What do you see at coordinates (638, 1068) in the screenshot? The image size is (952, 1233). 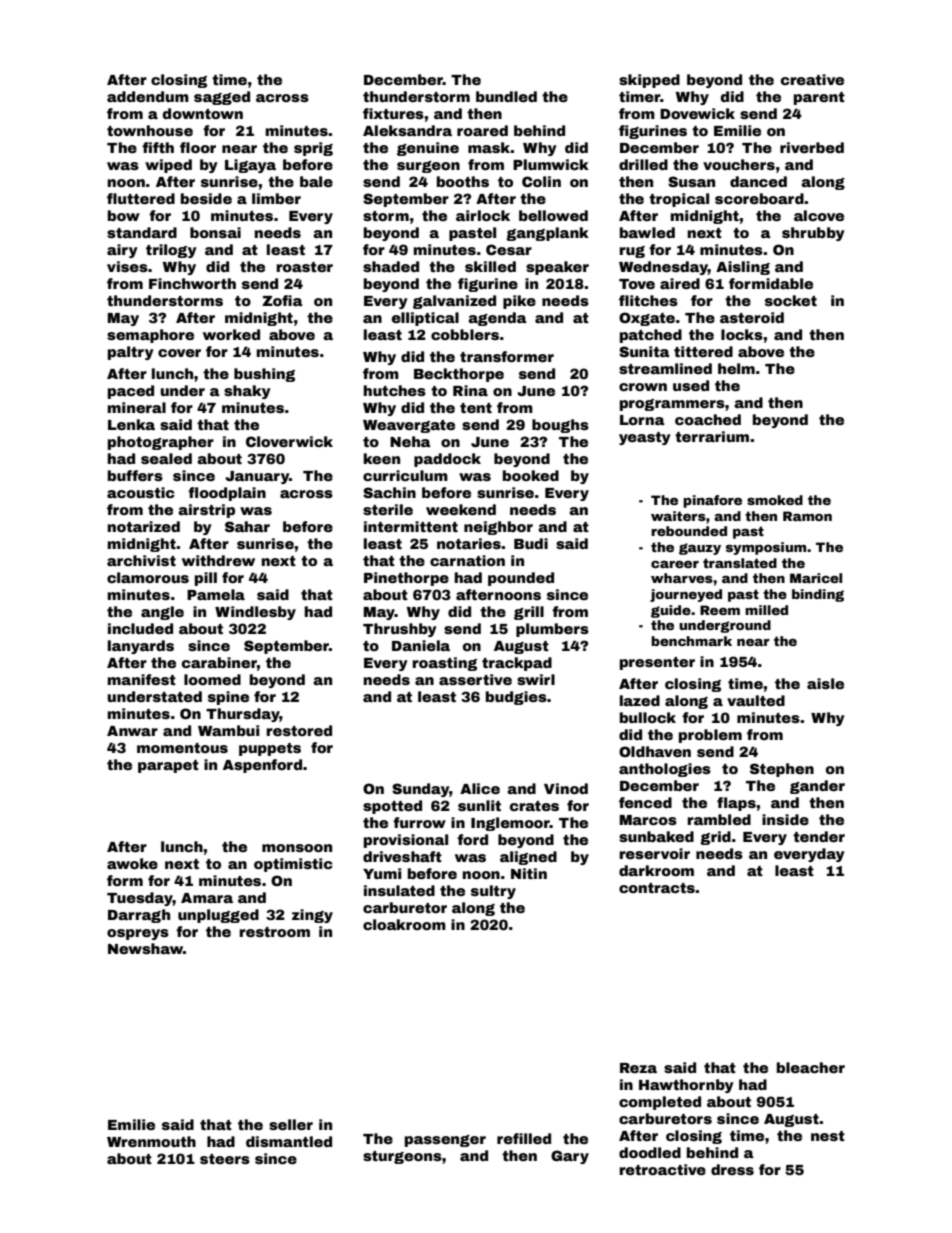 I see `Reza` at bounding box center [638, 1068].
